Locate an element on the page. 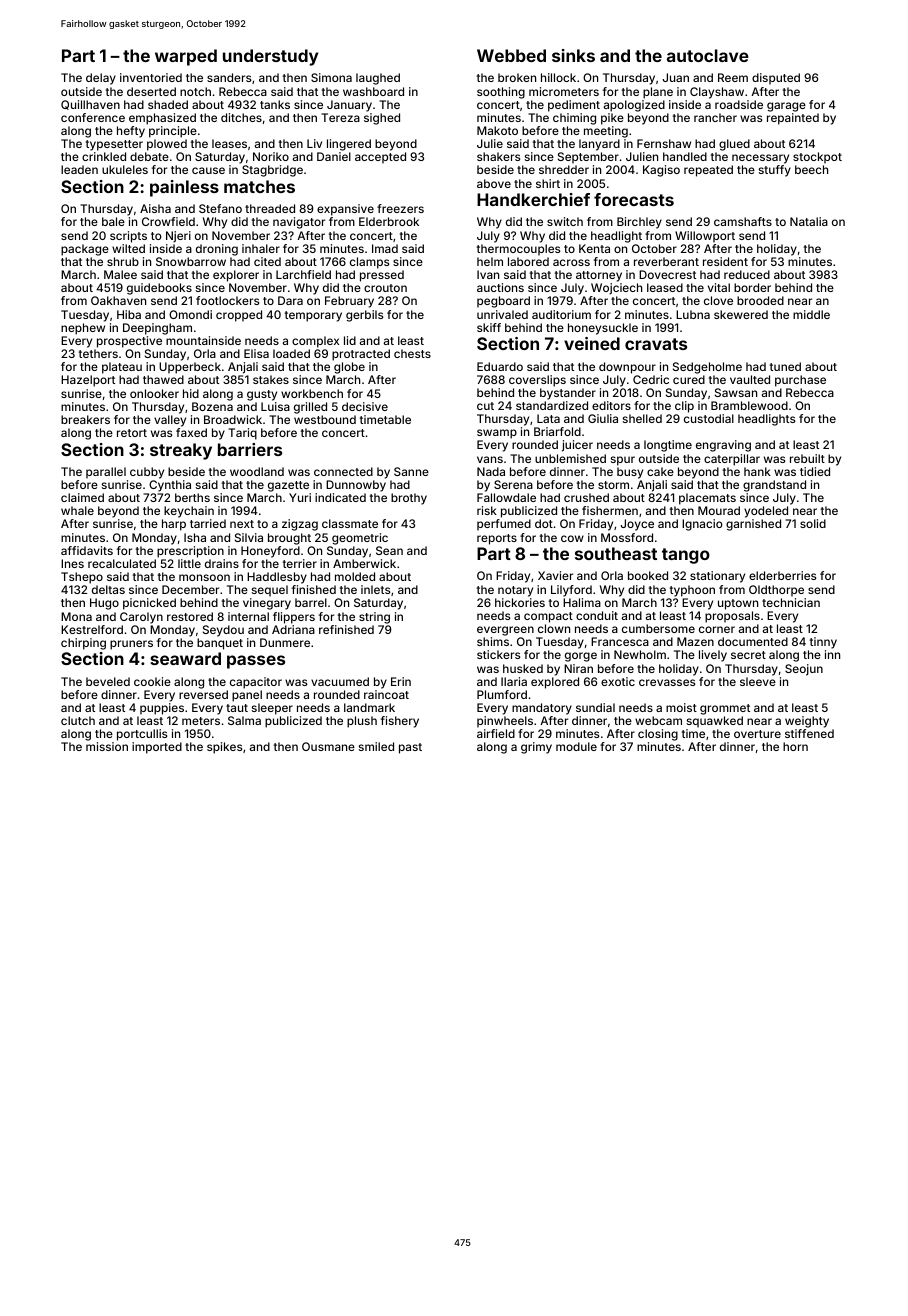  repainted is located at coordinates (793, 119).
